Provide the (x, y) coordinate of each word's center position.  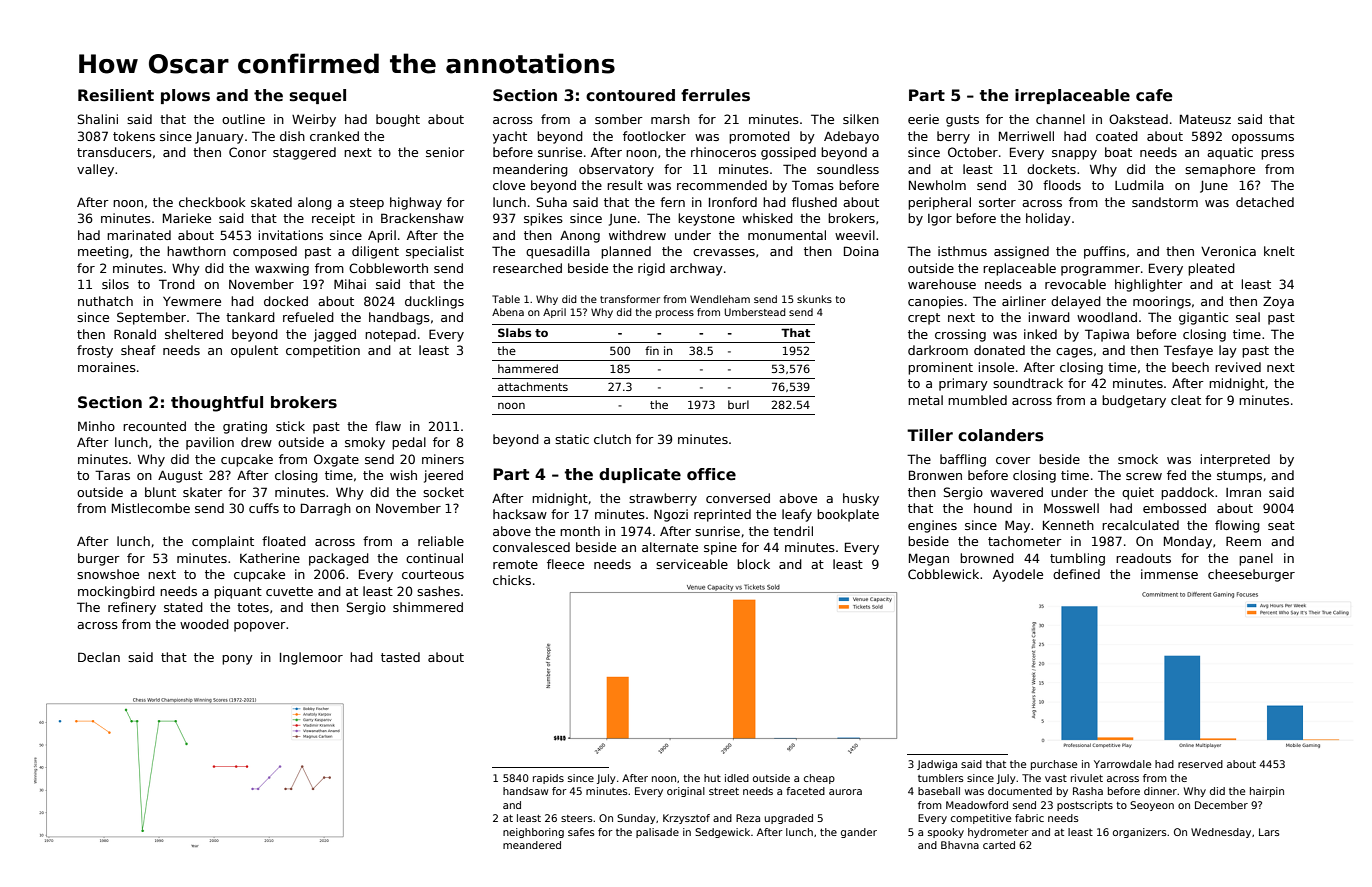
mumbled (977, 400)
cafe (1154, 95)
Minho (96, 426)
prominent (940, 368)
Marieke (187, 218)
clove (509, 185)
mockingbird (116, 592)
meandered (532, 845)
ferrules (715, 95)
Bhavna (960, 845)
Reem (1243, 541)
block (753, 564)
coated (1117, 136)
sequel (318, 96)
